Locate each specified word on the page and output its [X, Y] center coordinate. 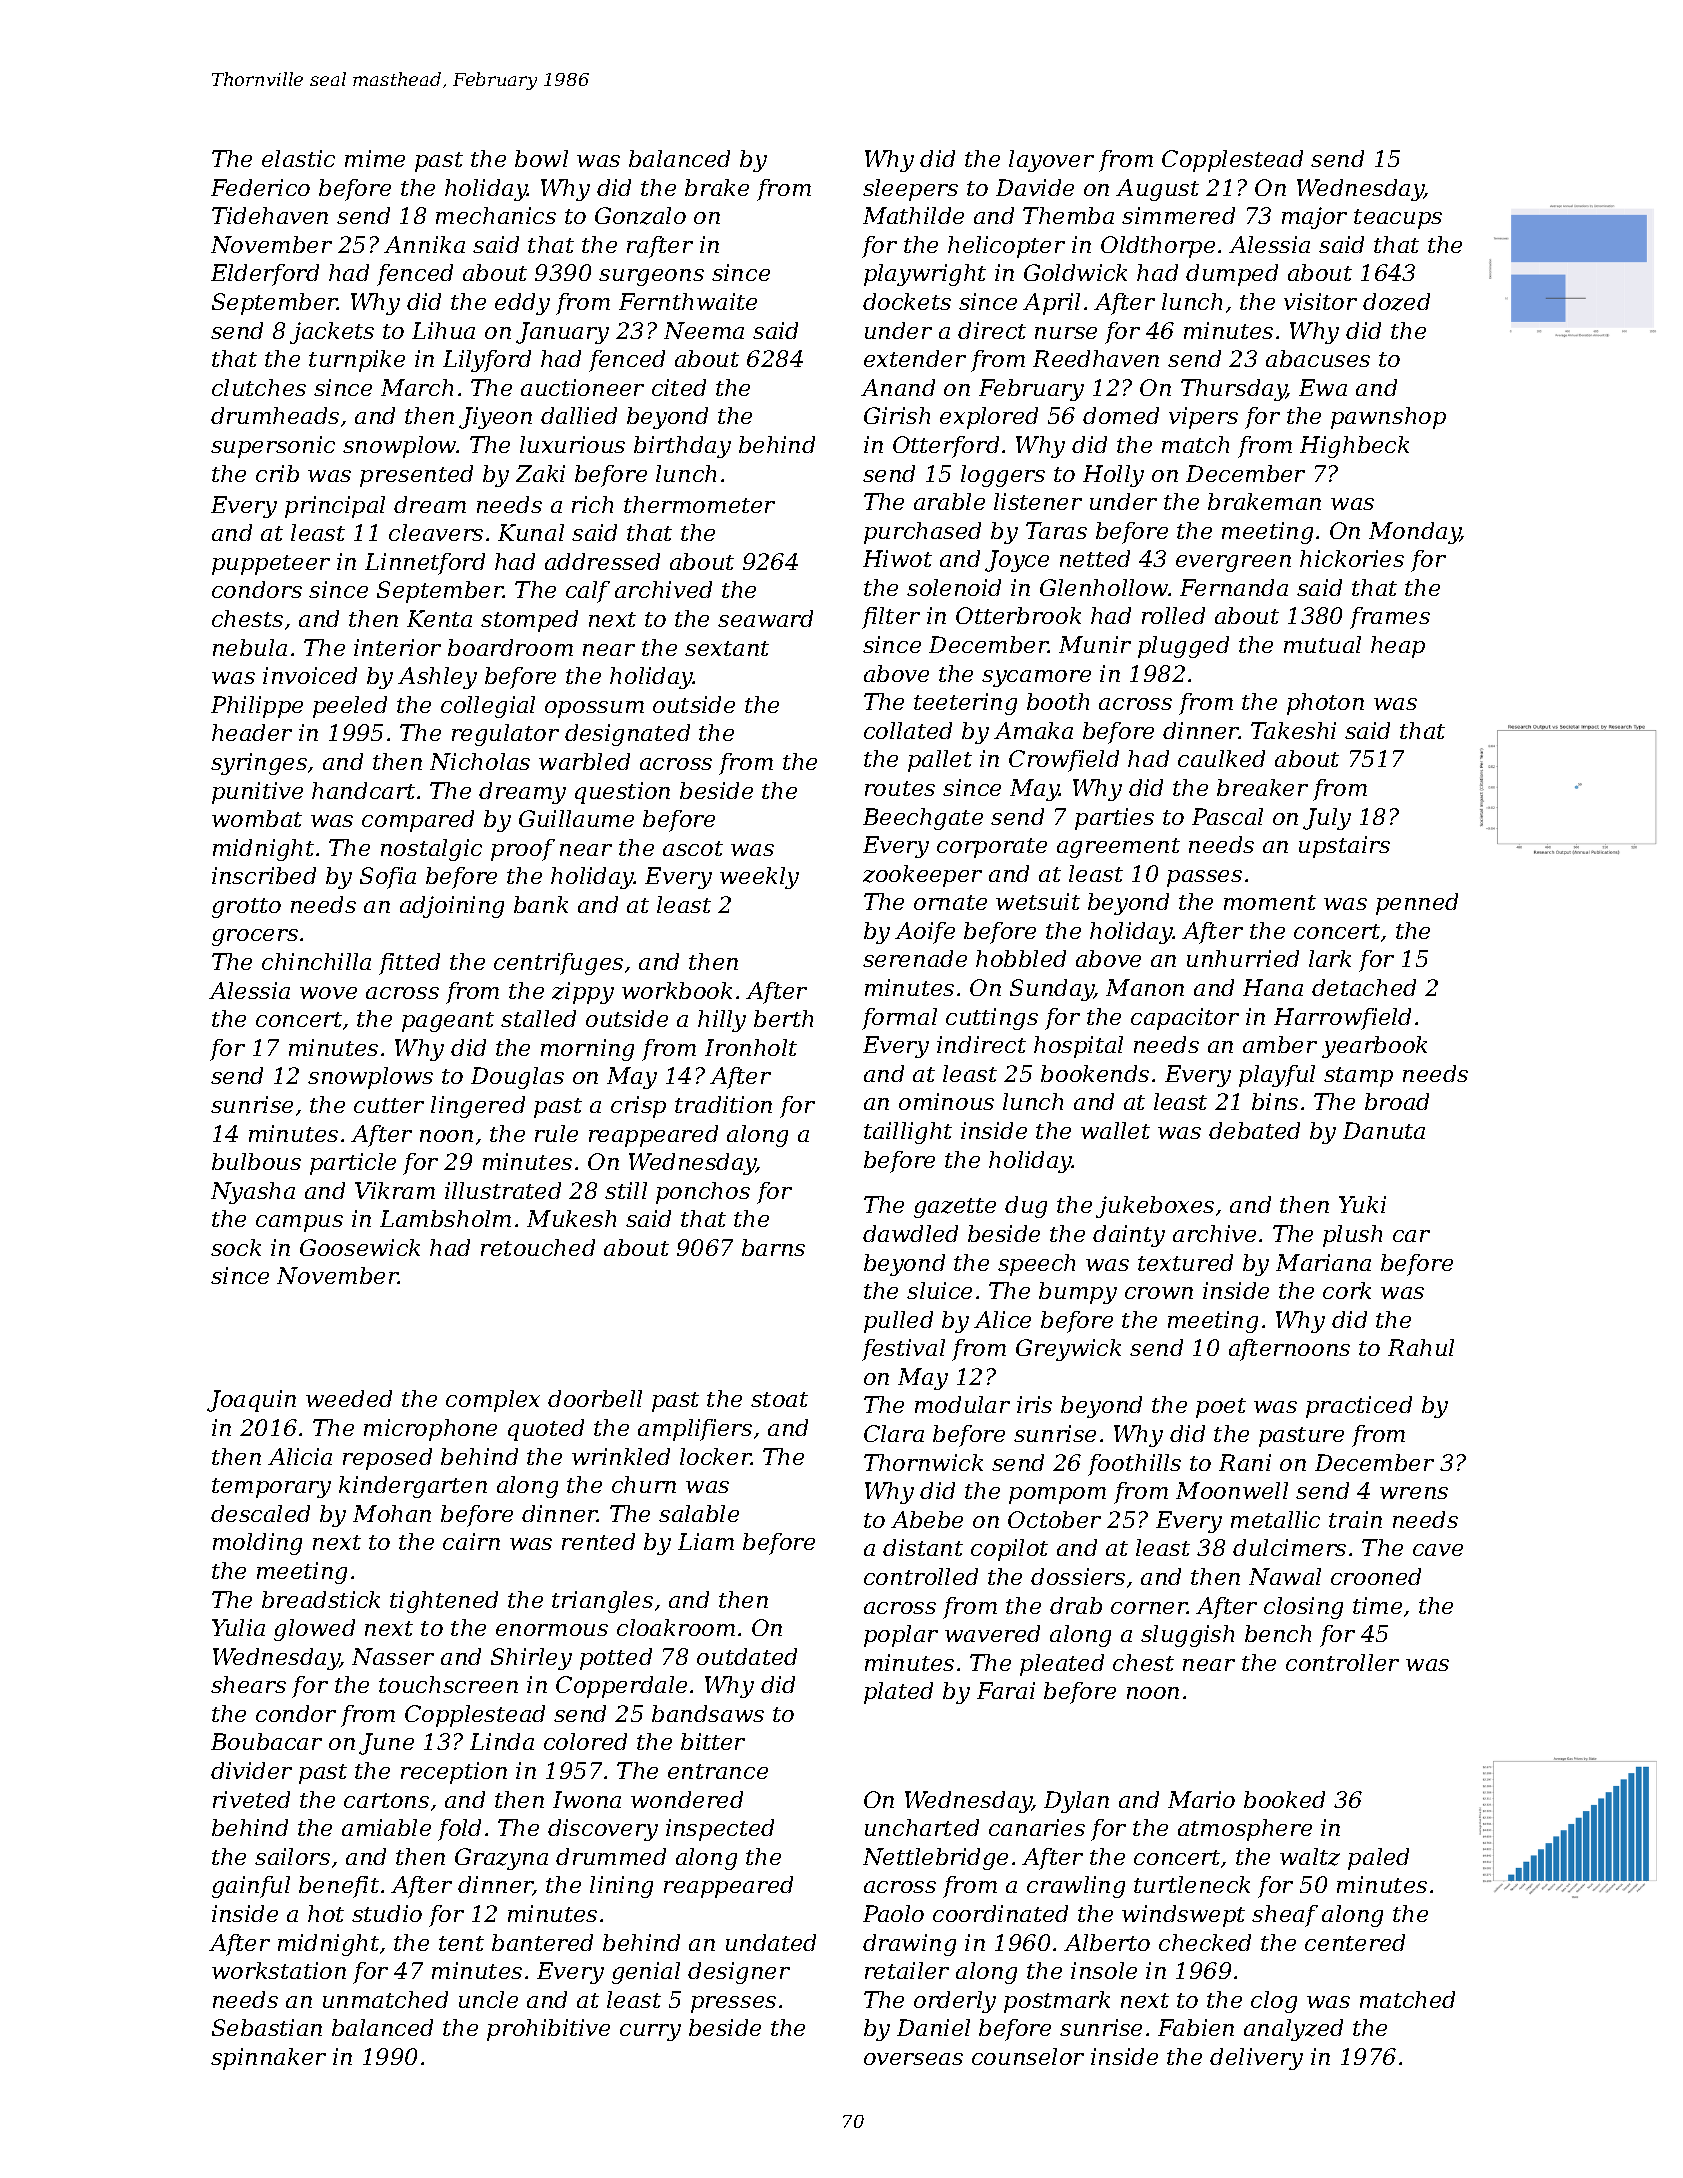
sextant [727, 648]
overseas [913, 2059]
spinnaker [268, 2059]
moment [1270, 902]
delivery [1256, 2059]
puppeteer [271, 565]
